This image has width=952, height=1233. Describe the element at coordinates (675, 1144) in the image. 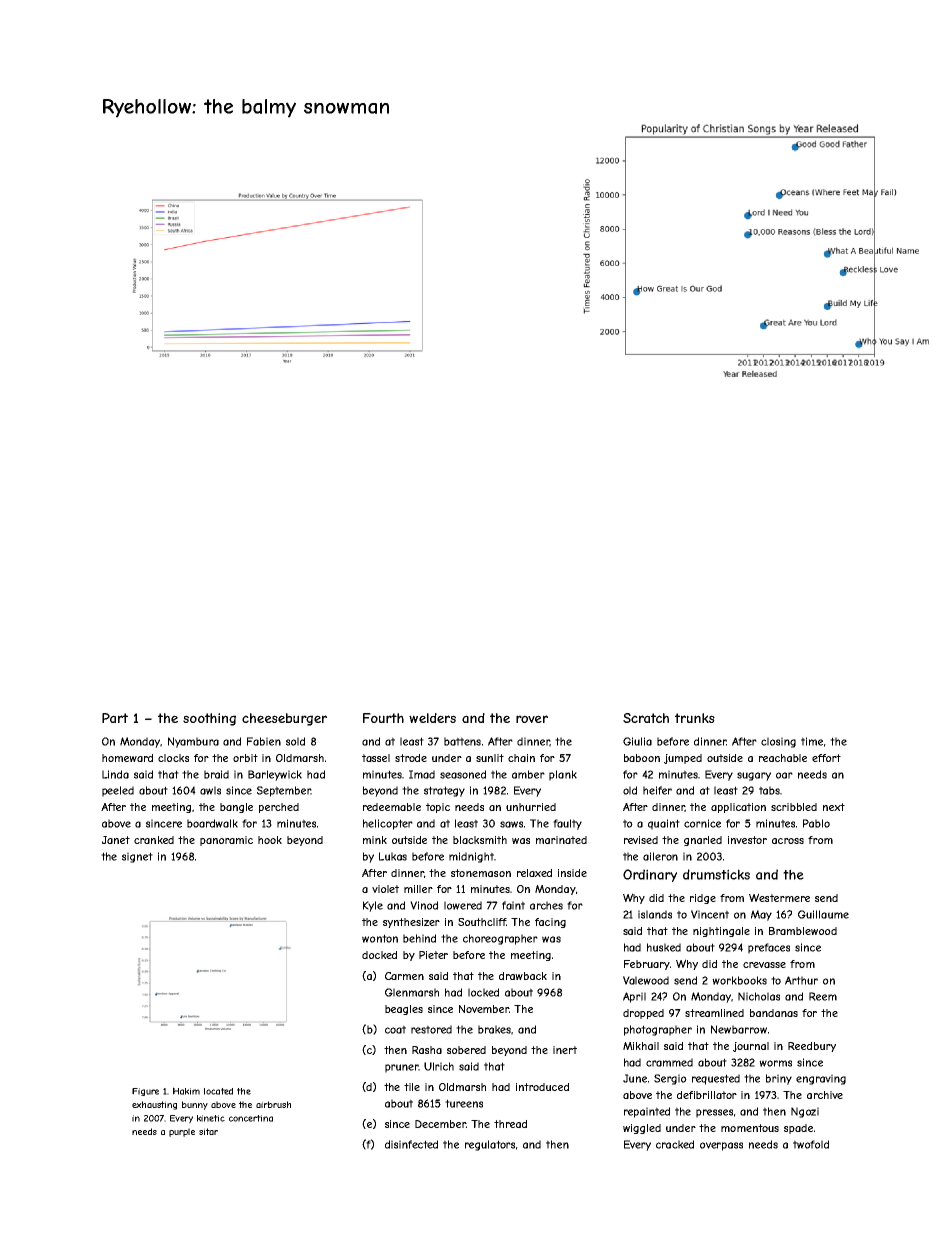

I see `cracked` at that location.
